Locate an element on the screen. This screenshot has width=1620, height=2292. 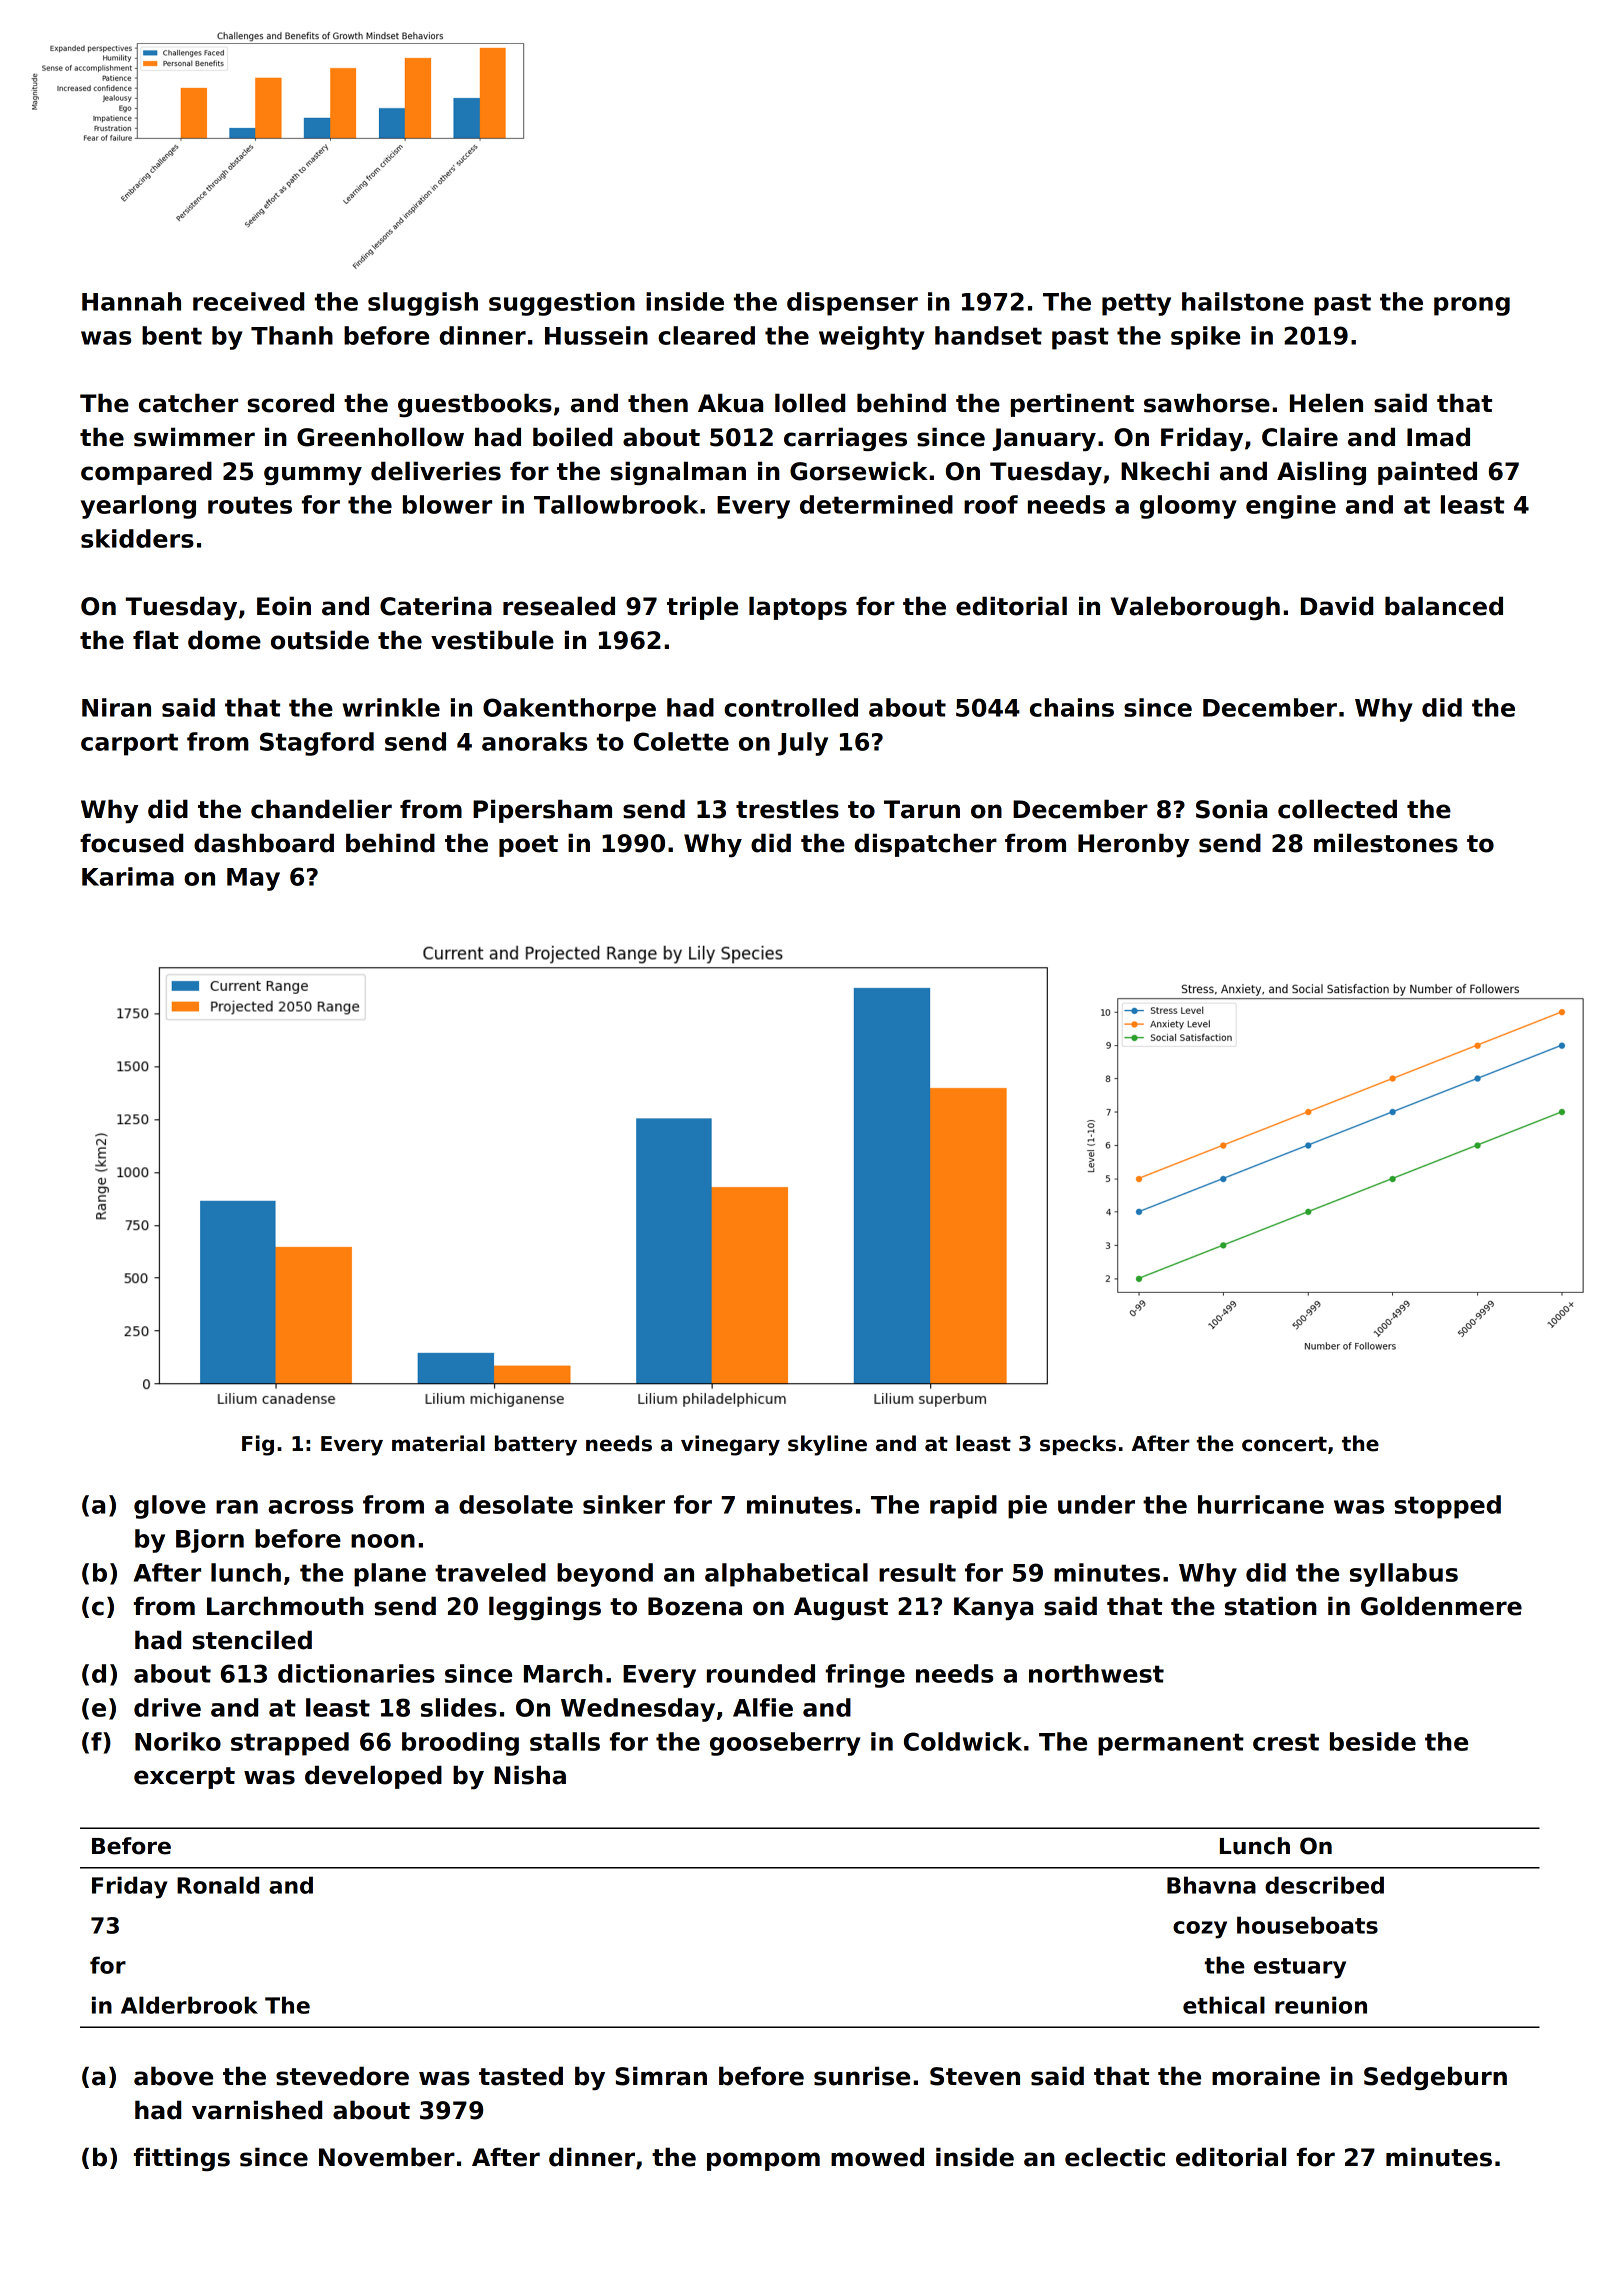
material is located at coordinates (438, 1443).
